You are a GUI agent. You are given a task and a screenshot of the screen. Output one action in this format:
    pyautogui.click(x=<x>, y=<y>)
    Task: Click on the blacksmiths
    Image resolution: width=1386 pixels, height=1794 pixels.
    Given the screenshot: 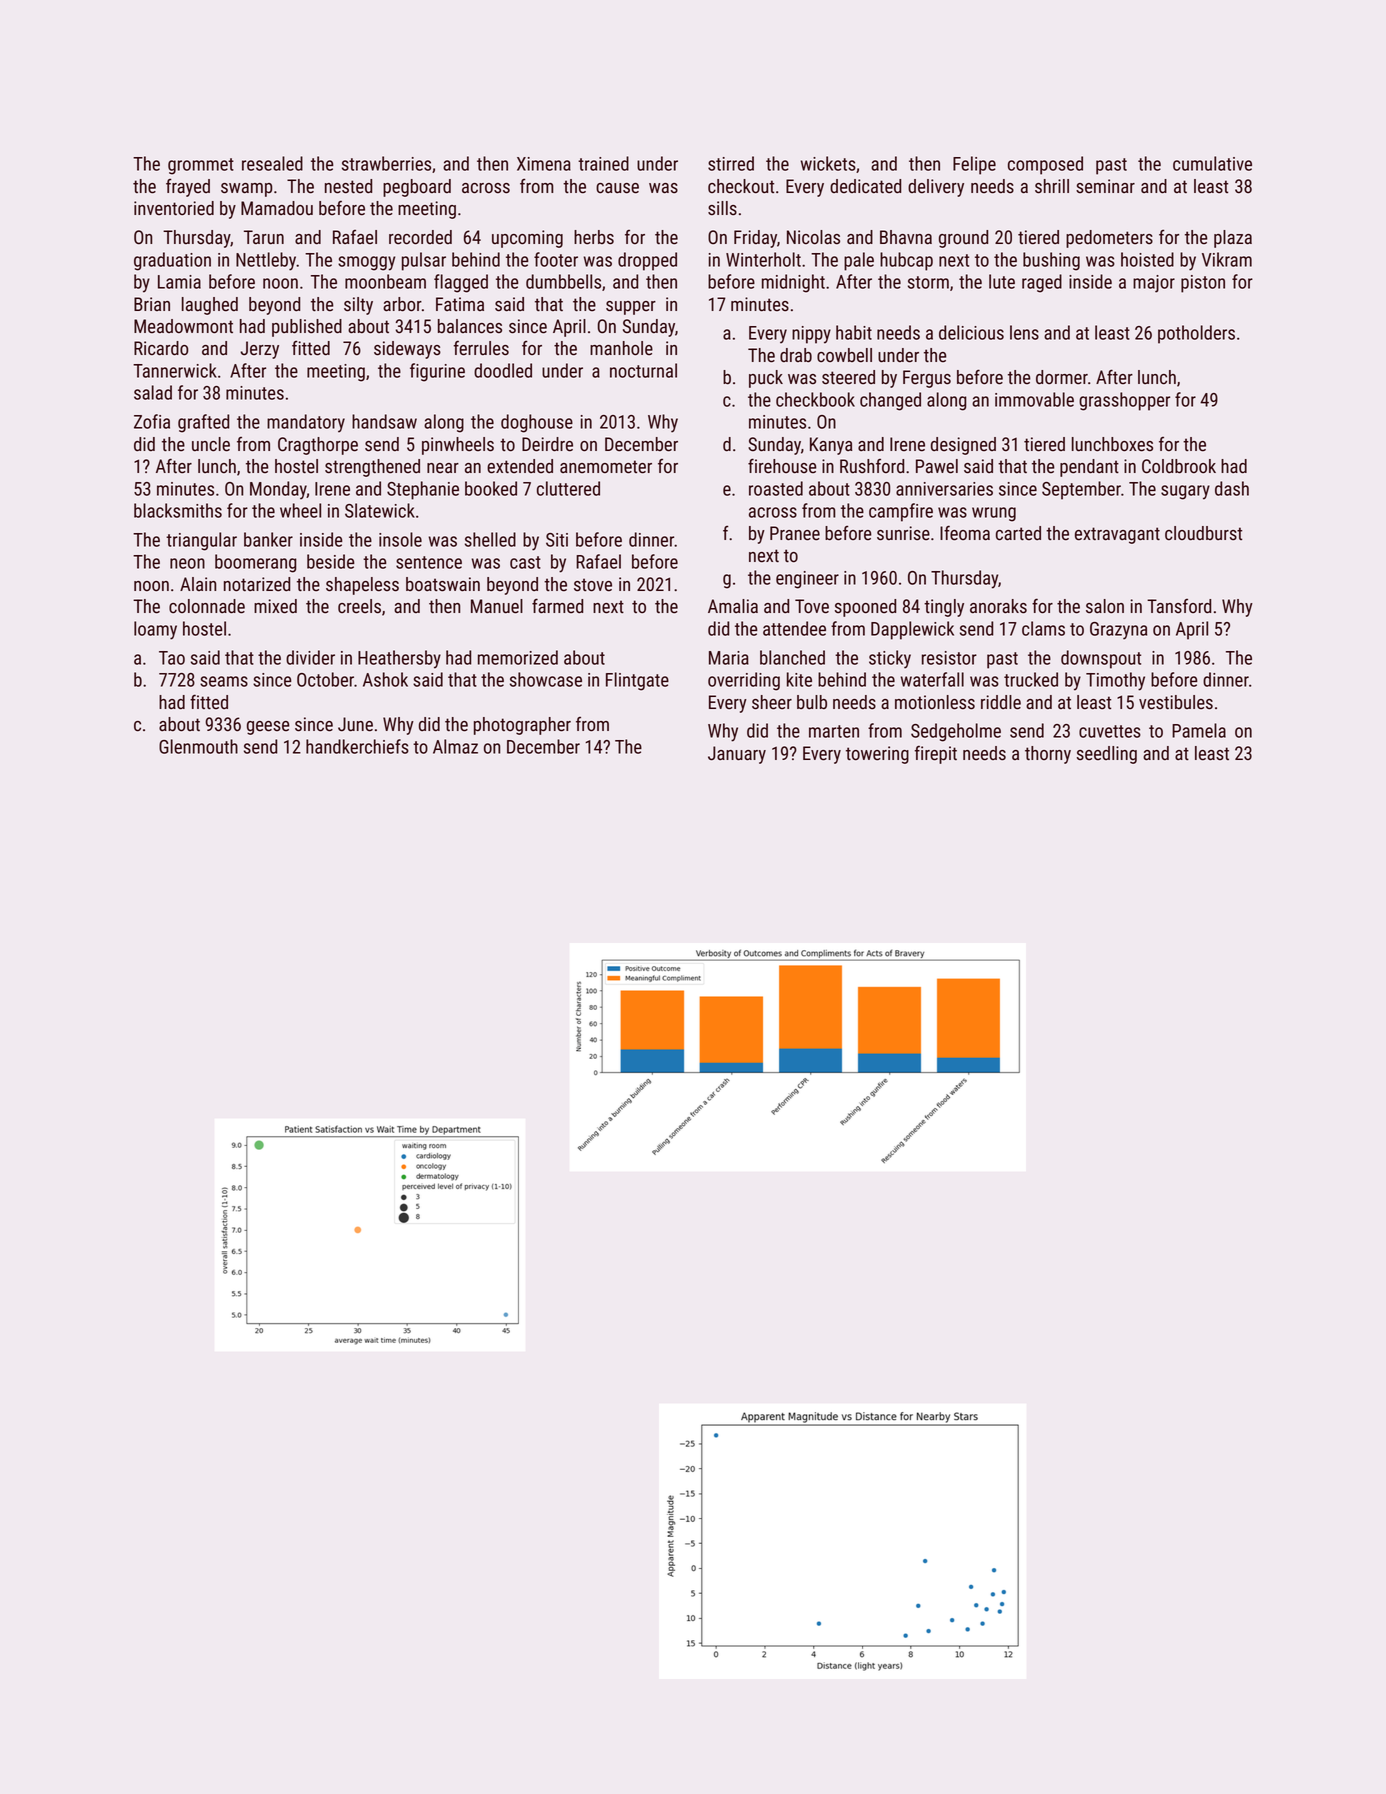 What is the action you would take?
    pyautogui.click(x=178, y=510)
